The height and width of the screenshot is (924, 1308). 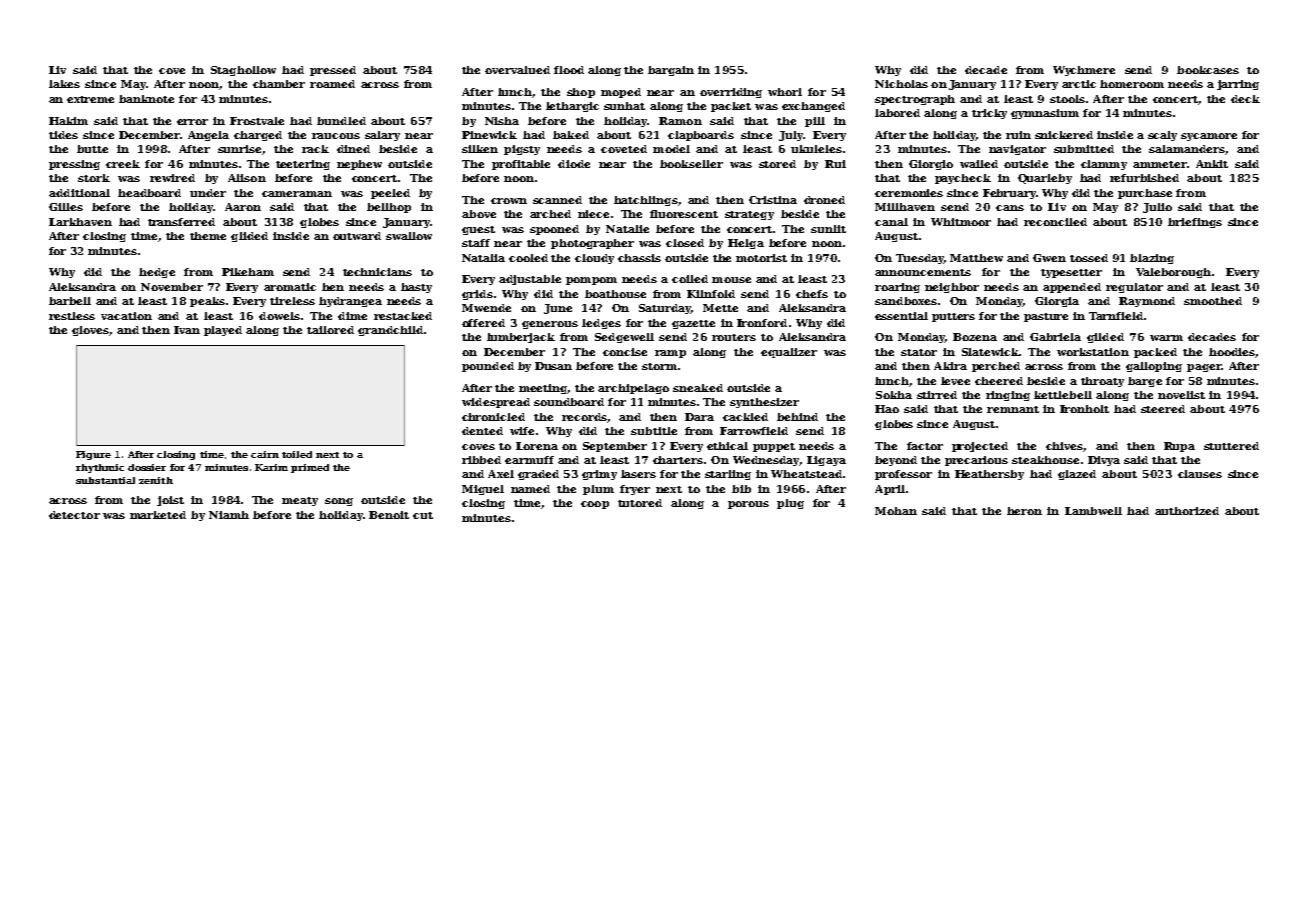 What do you see at coordinates (1208, 70) in the screenshot?
I see `bookcases` at bounding box center [1208, 70].
